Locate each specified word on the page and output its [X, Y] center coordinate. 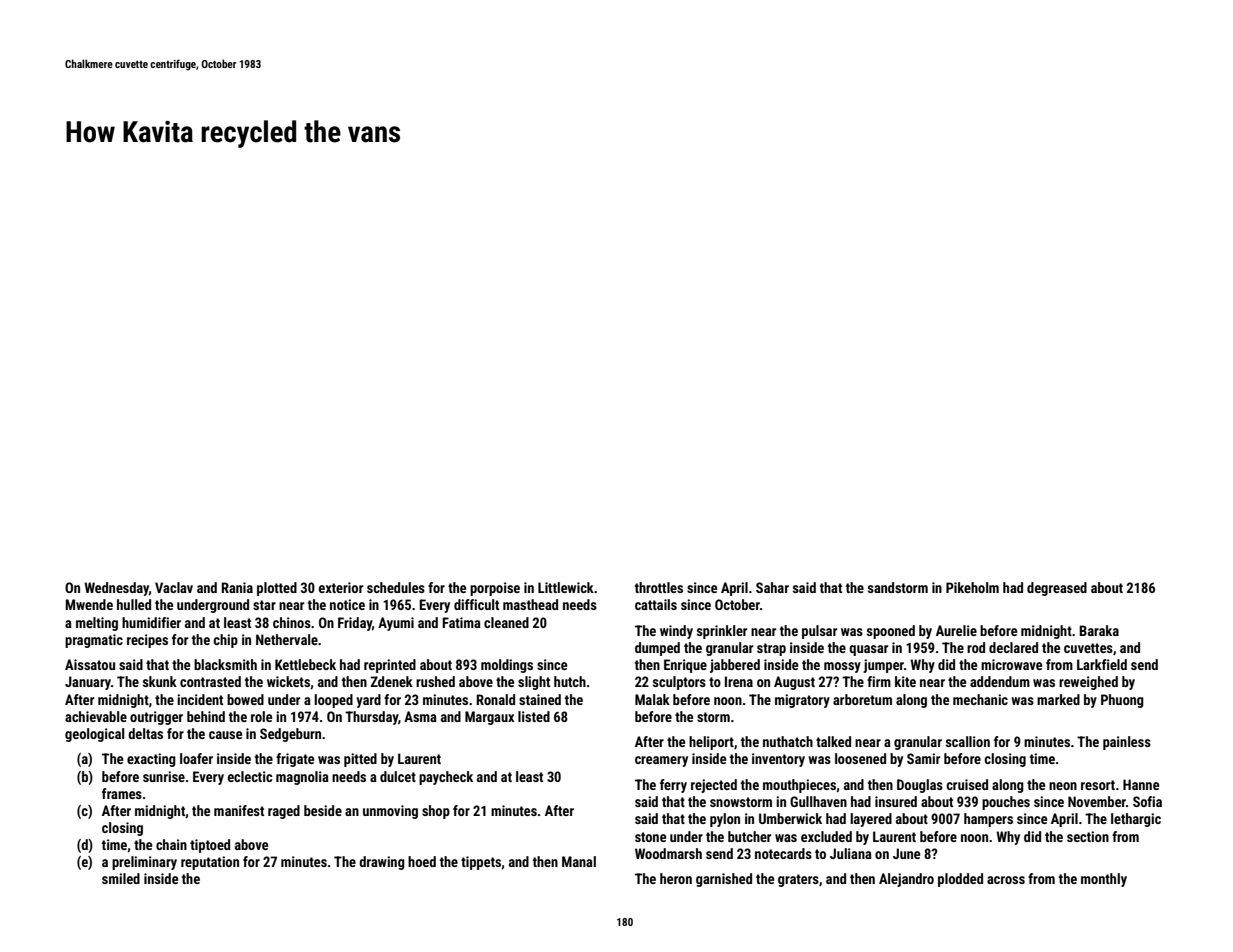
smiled [121, 878]
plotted [277, 589]
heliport [711, 743]
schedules [396, 587]
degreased [1057, 589]
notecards [783, 853]
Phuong [1122, 701]
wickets [288, 681]
